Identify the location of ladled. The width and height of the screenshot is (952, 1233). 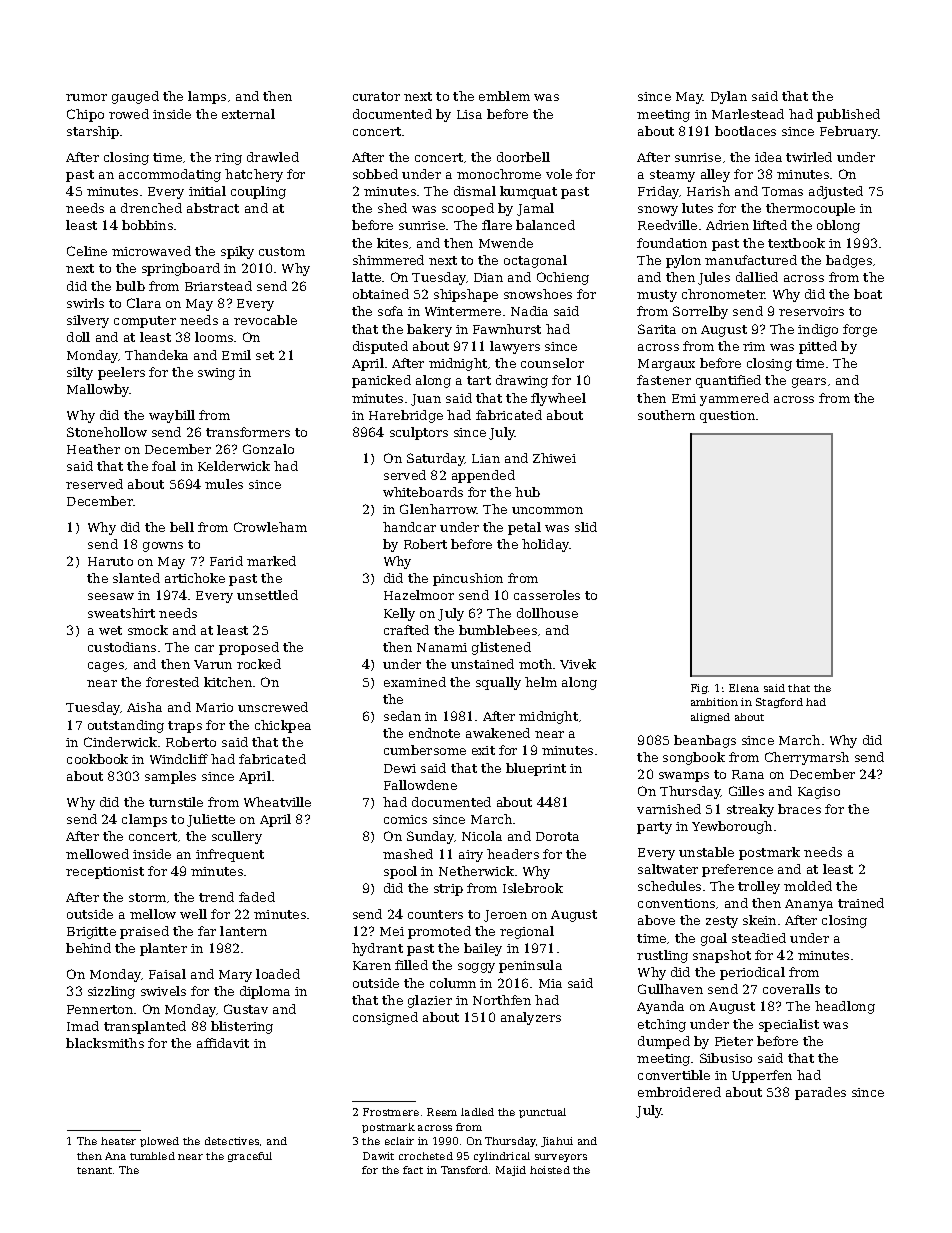
(477, 1112).
